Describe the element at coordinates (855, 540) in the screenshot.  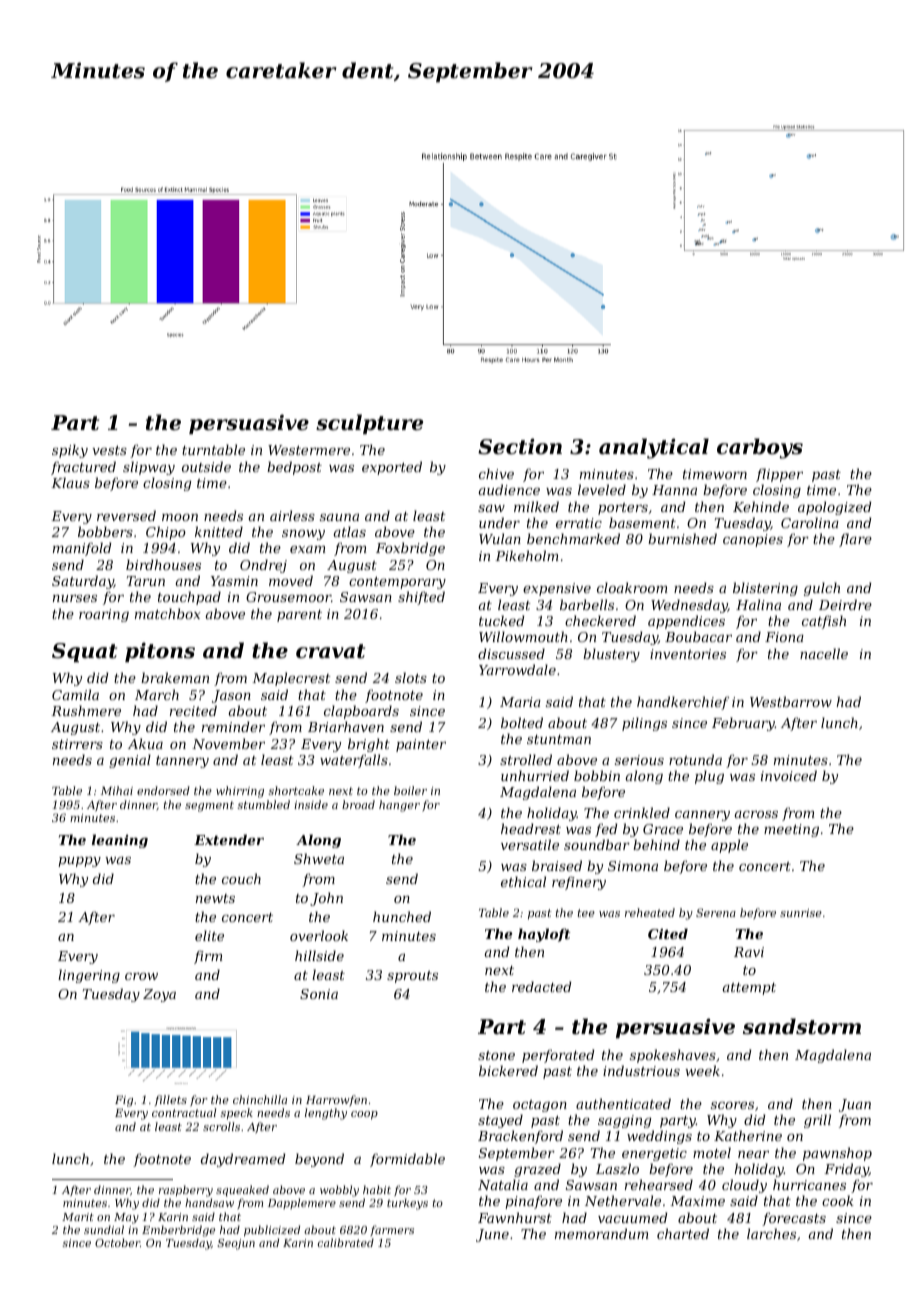
I see `flare` at that location.
